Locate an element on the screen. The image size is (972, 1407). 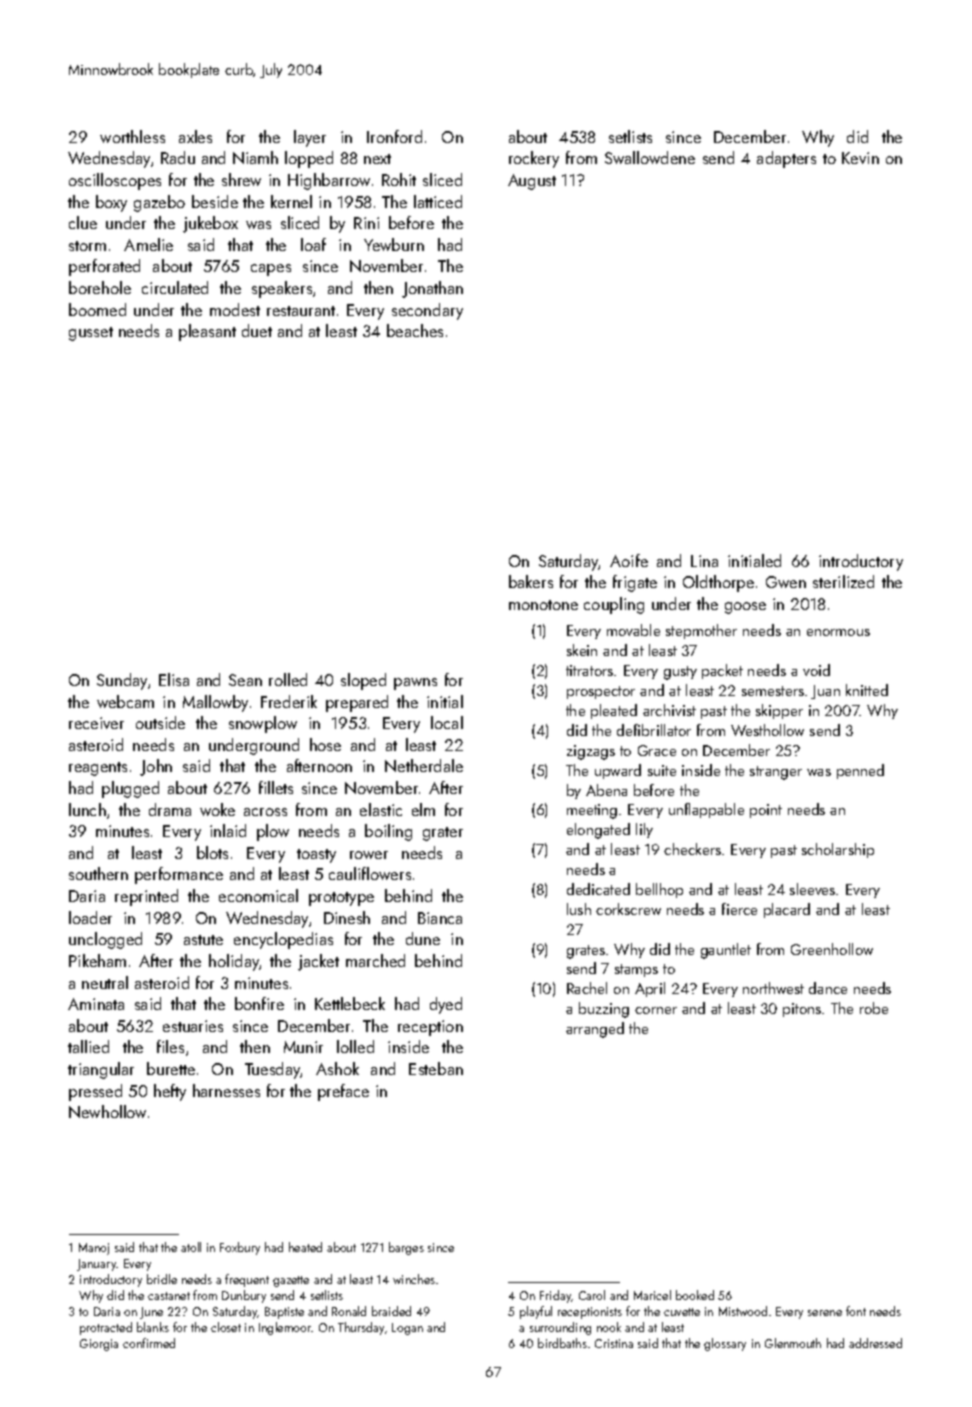
goose is located at coordinates (745, 608).
